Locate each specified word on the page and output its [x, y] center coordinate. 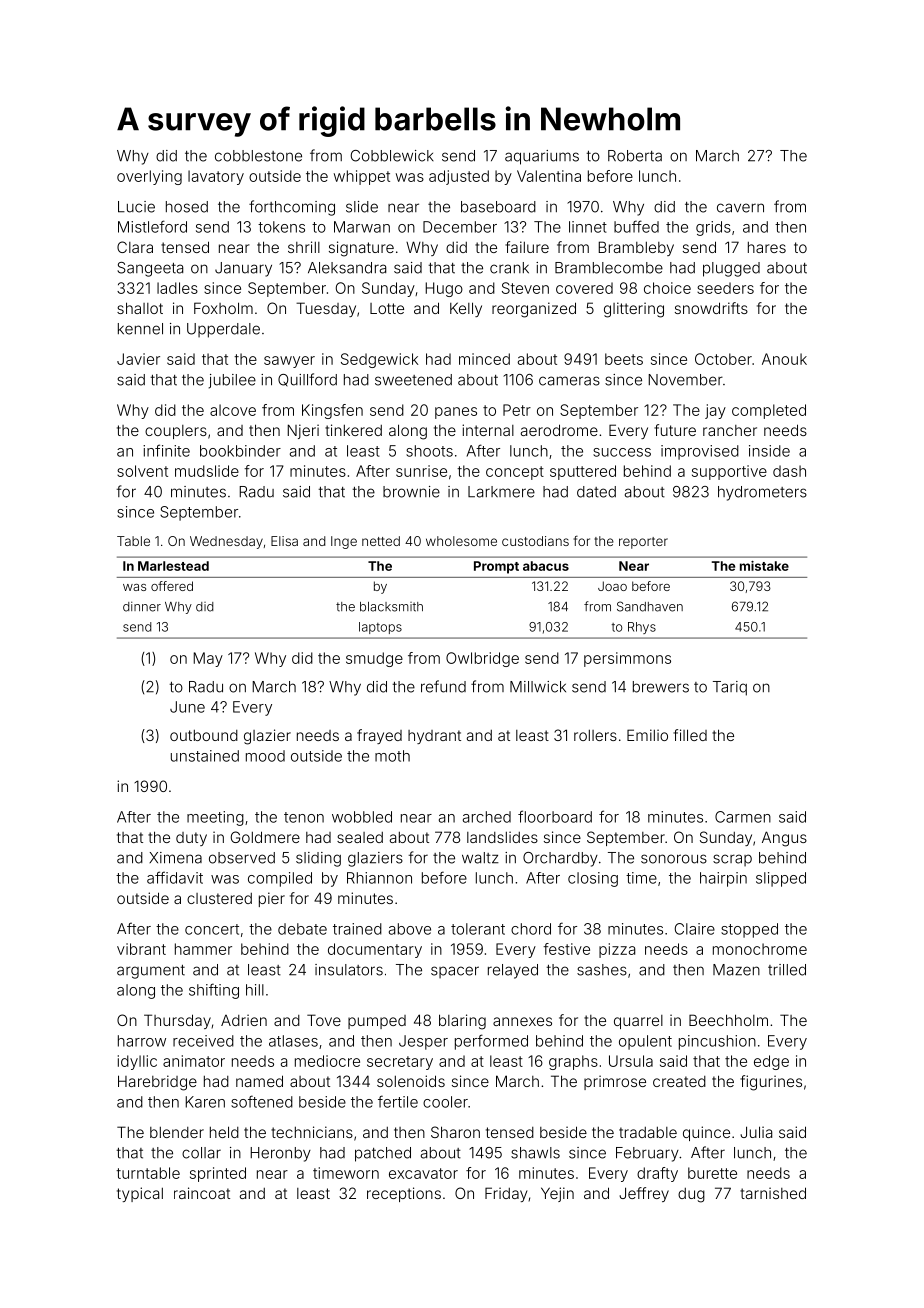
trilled [787, 970]
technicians [312, 1132]
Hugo [444, 289]
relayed [513, 971]
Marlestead [173, 566]
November [685, 380]
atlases [293, 1041]
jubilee [232, 381]
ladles [177, 288]
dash [789, 471]
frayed [379, 736]
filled [690, 735]
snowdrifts [711, 308]
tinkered [353, 430]
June [187, 707]
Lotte [387, 308]
